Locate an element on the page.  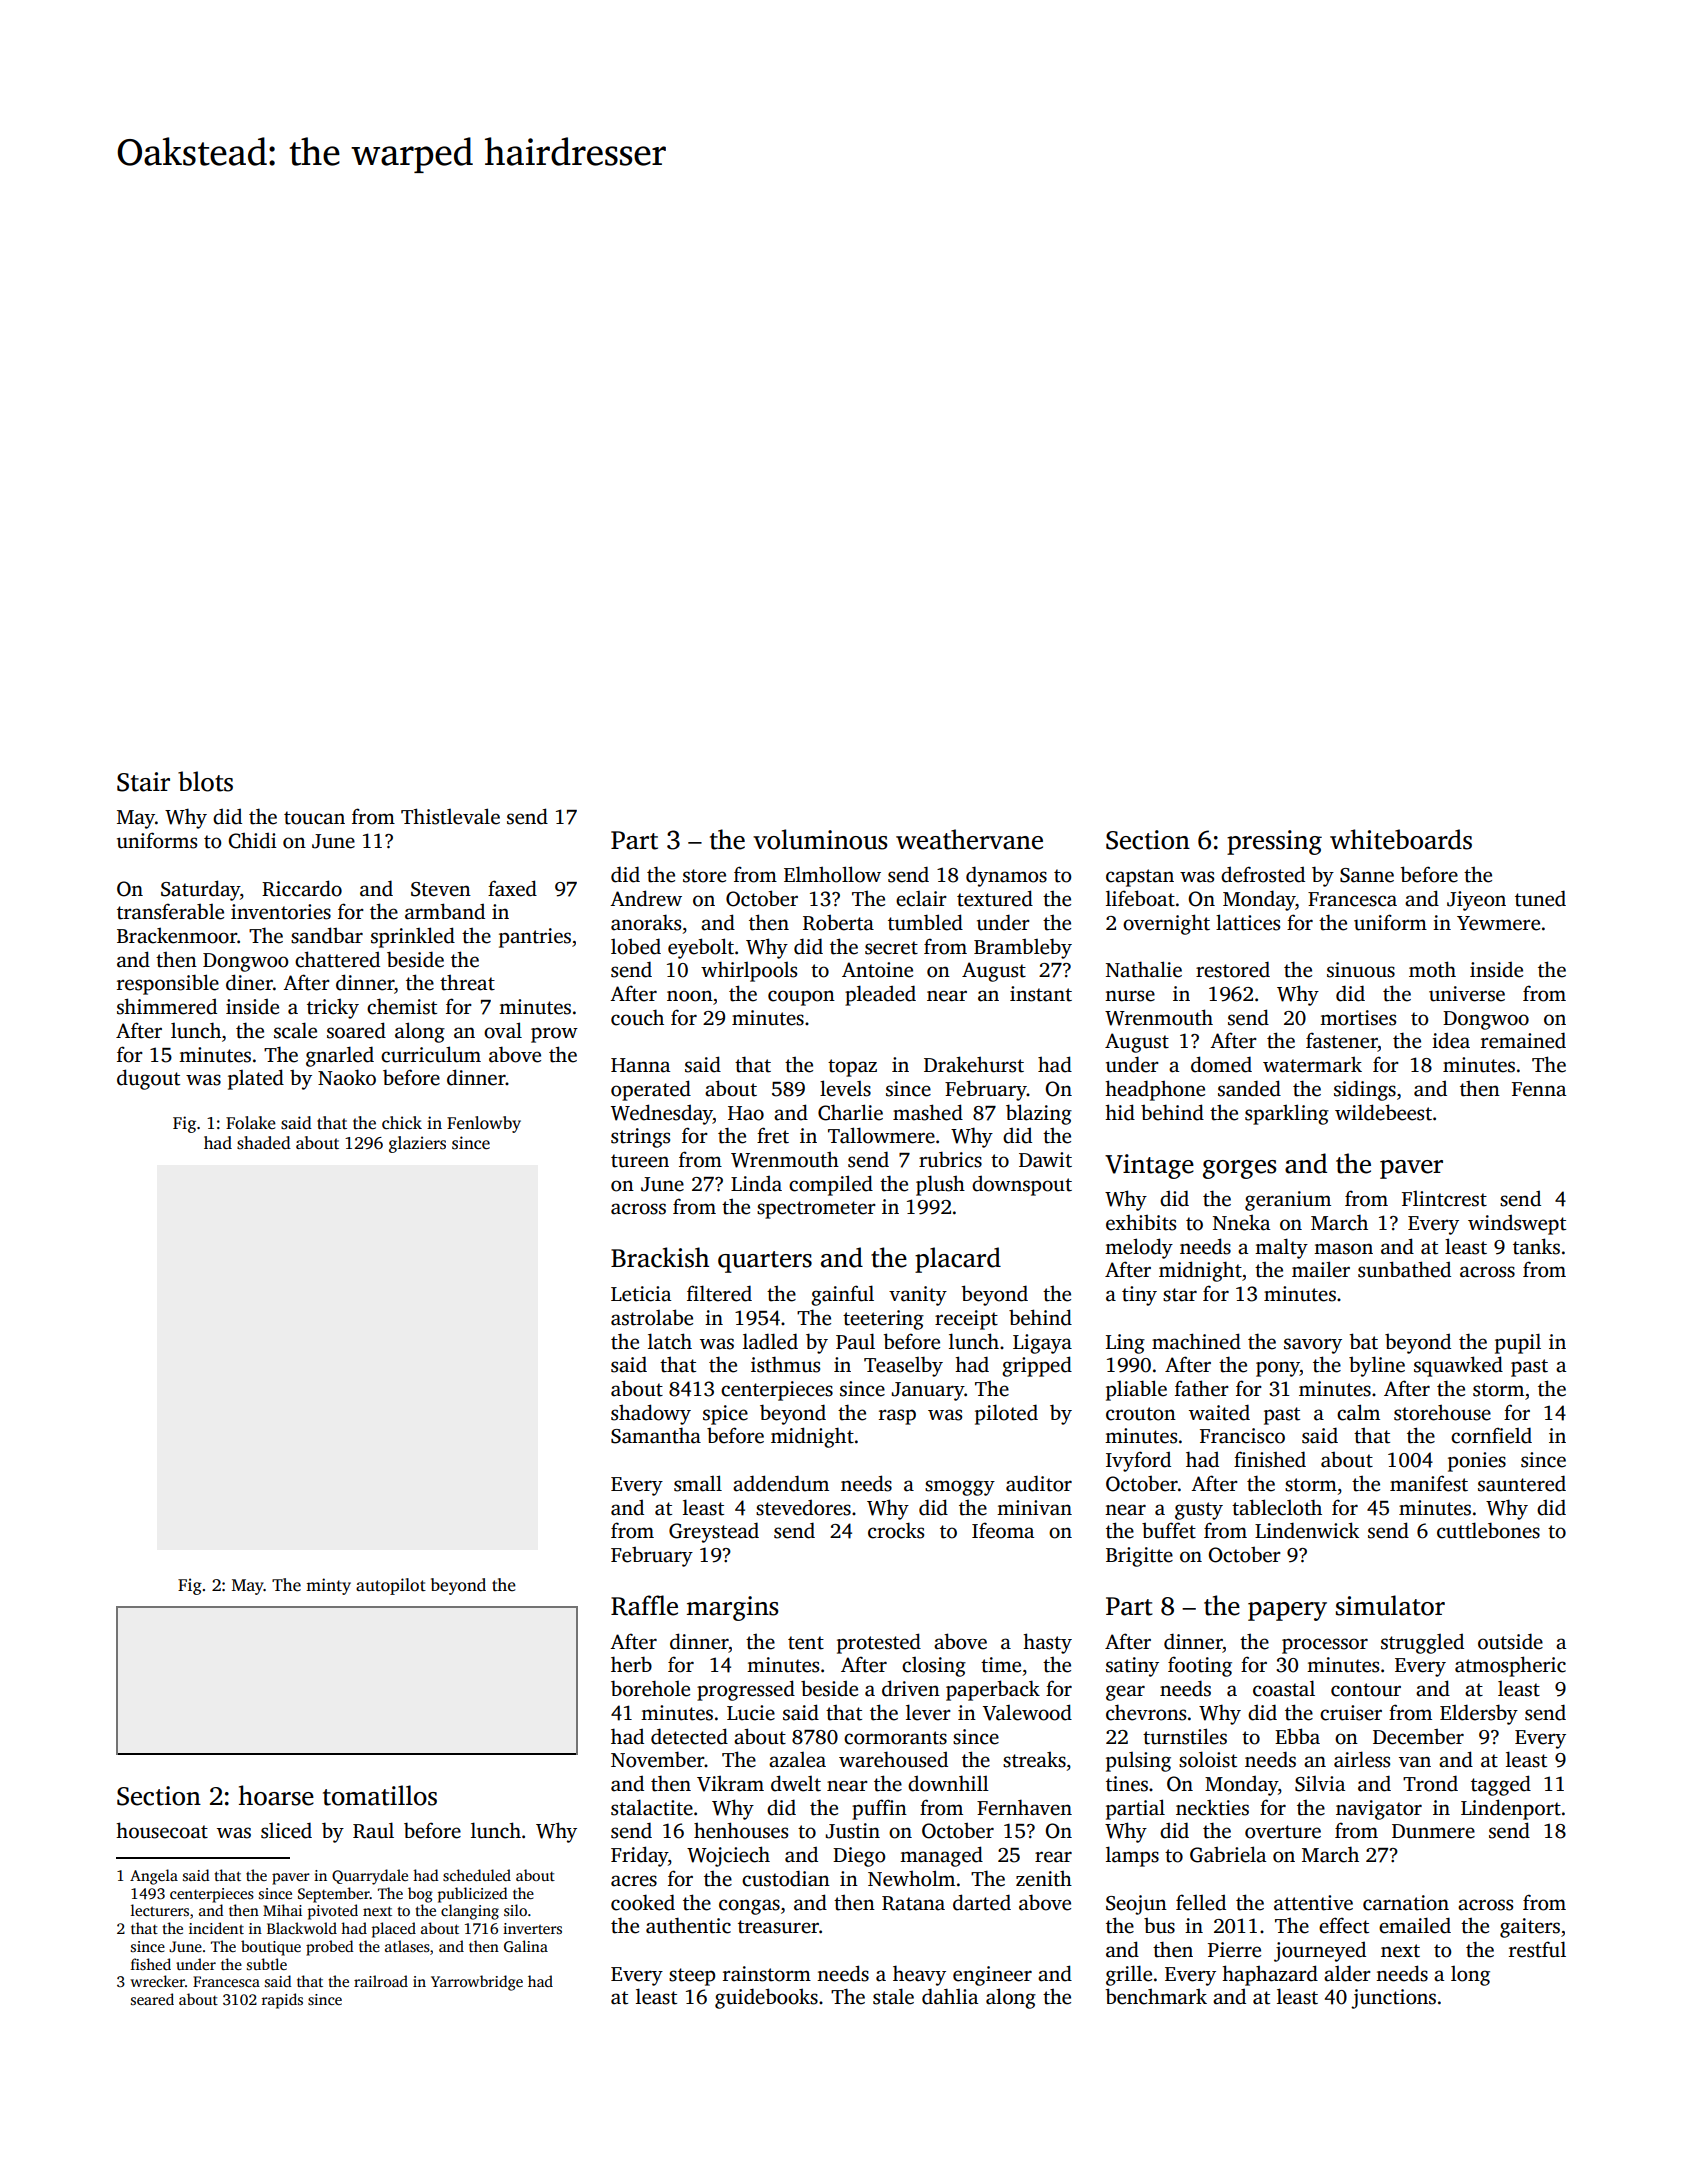
railroad is located at coordinates (381, 1981).
